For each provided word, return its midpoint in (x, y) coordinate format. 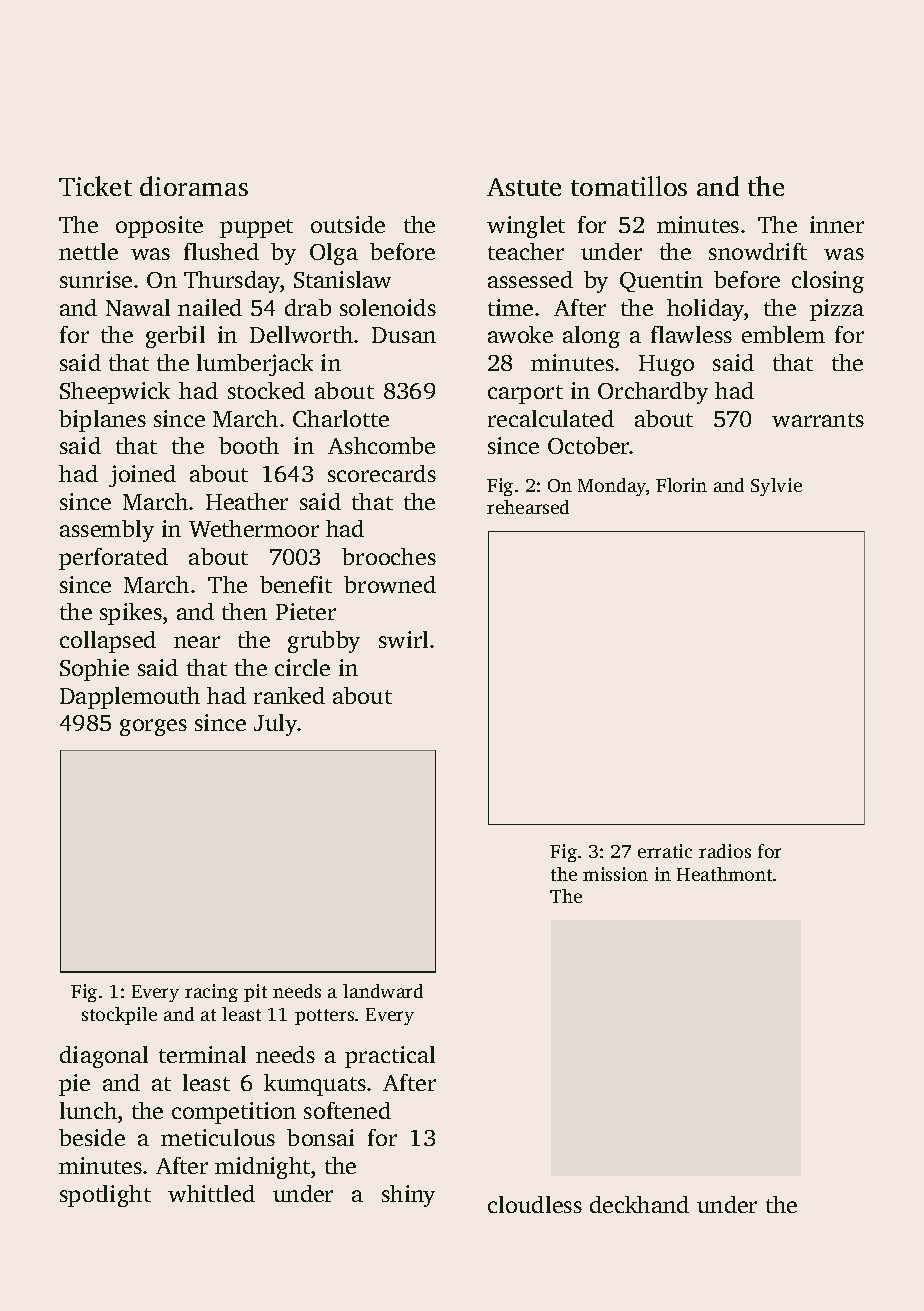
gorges (153, 727)
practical (390, 1057)
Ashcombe (381, 445)
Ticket (95, 186)
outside (348, 224)
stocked (266, 390)
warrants (818, 420)
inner (837, 224)
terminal (202, 1054)
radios (725, 851)
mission (615, 874)
